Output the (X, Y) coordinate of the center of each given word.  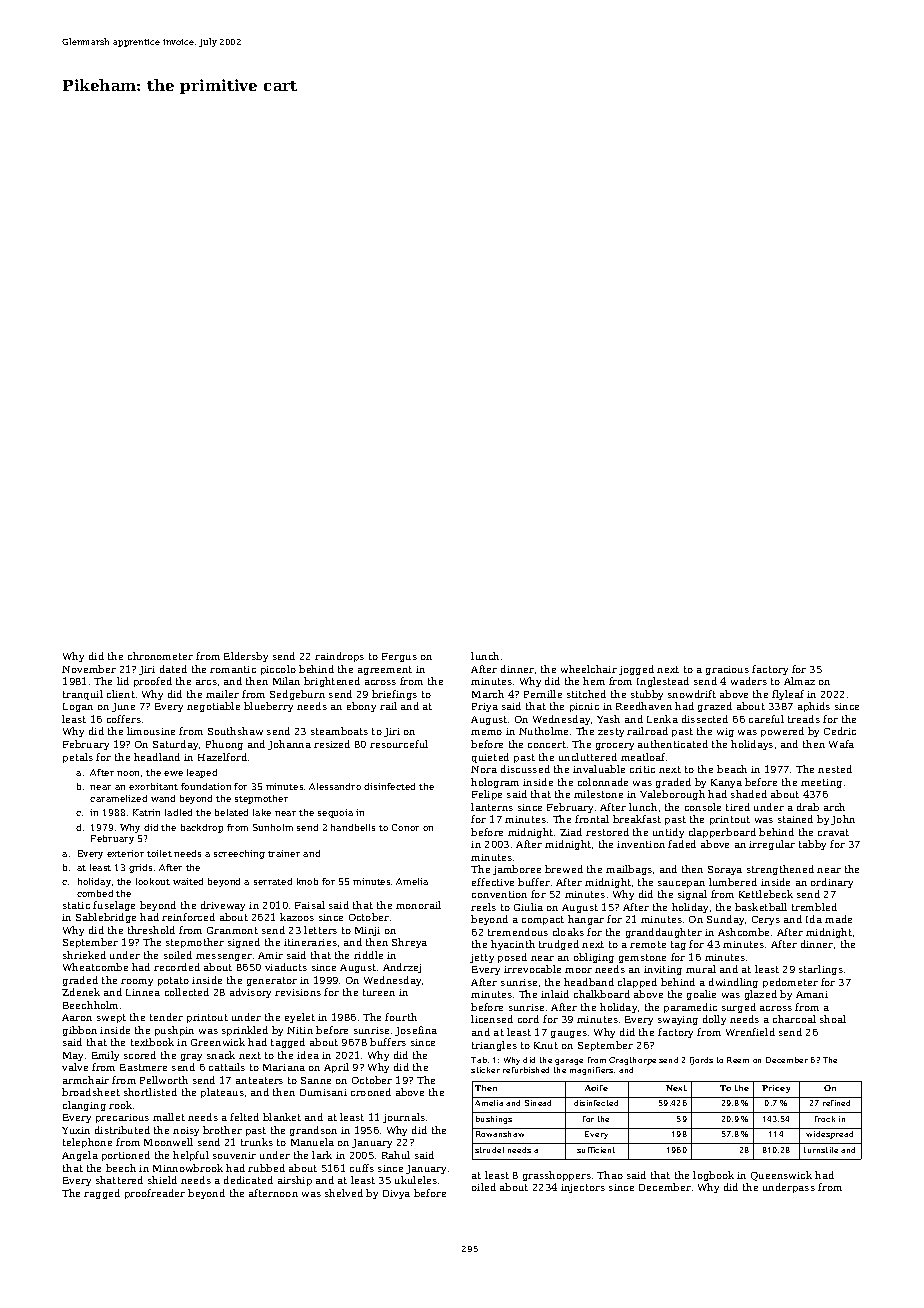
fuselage (114, 906)
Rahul (396, 1155)
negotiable (213, 707)
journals (404, 1118)
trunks (257, 1142)
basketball (761, 907)
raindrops (339, 657)
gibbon (80, 1031)
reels (483, 907)
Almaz (799, 681)
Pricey (776, 1089)
